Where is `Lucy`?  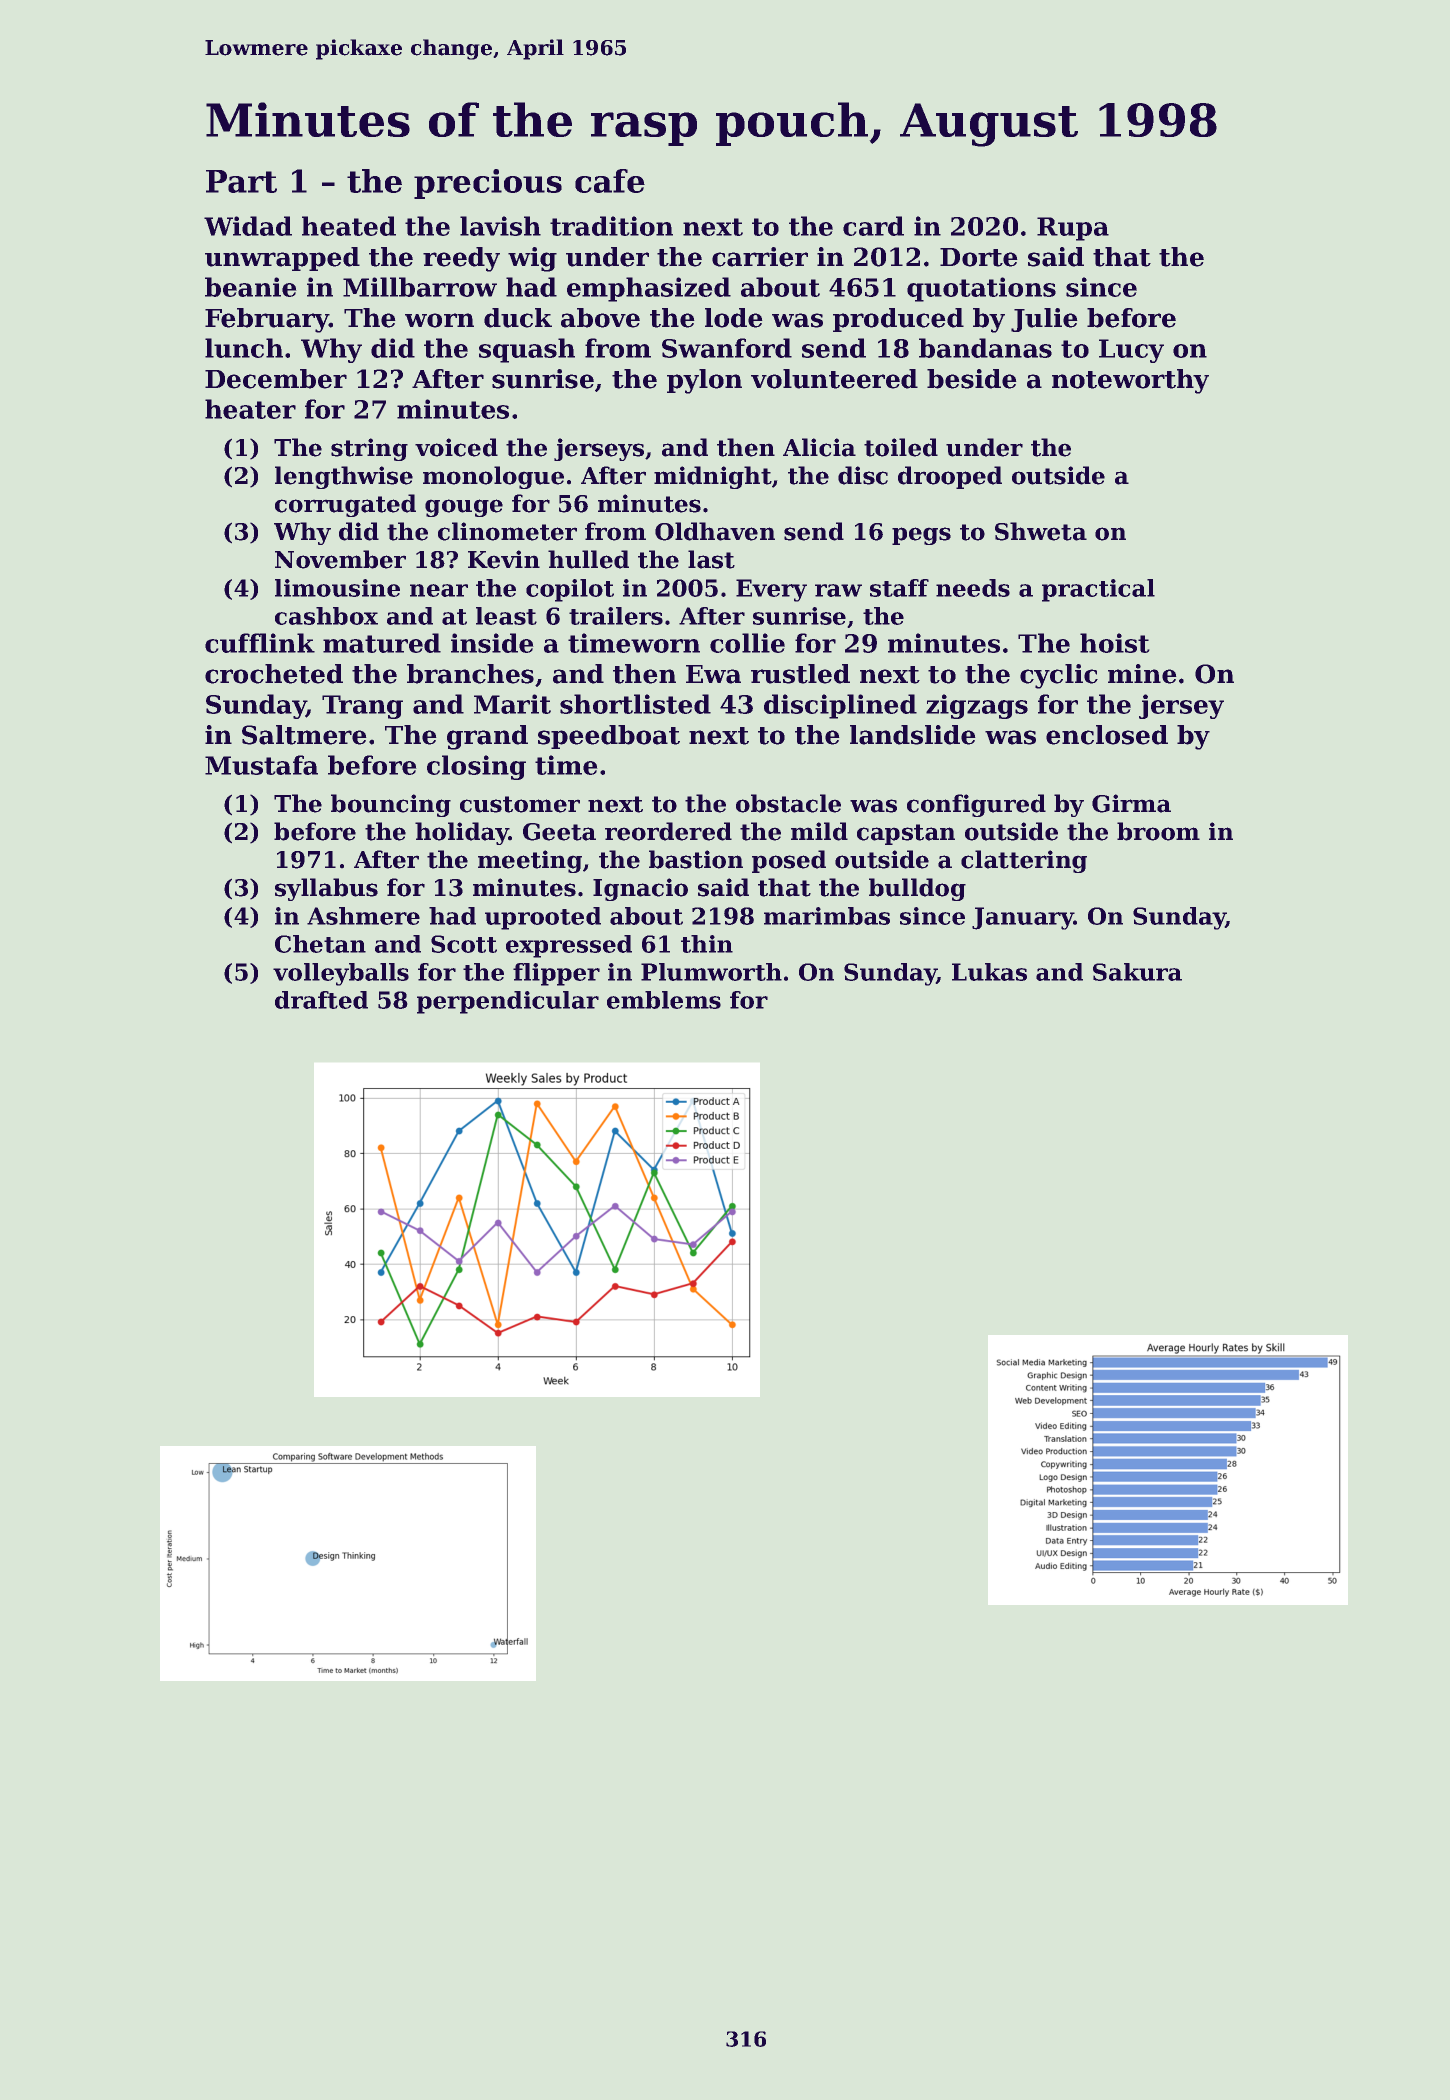 Lucy is located at coordinates (1131, 351).
